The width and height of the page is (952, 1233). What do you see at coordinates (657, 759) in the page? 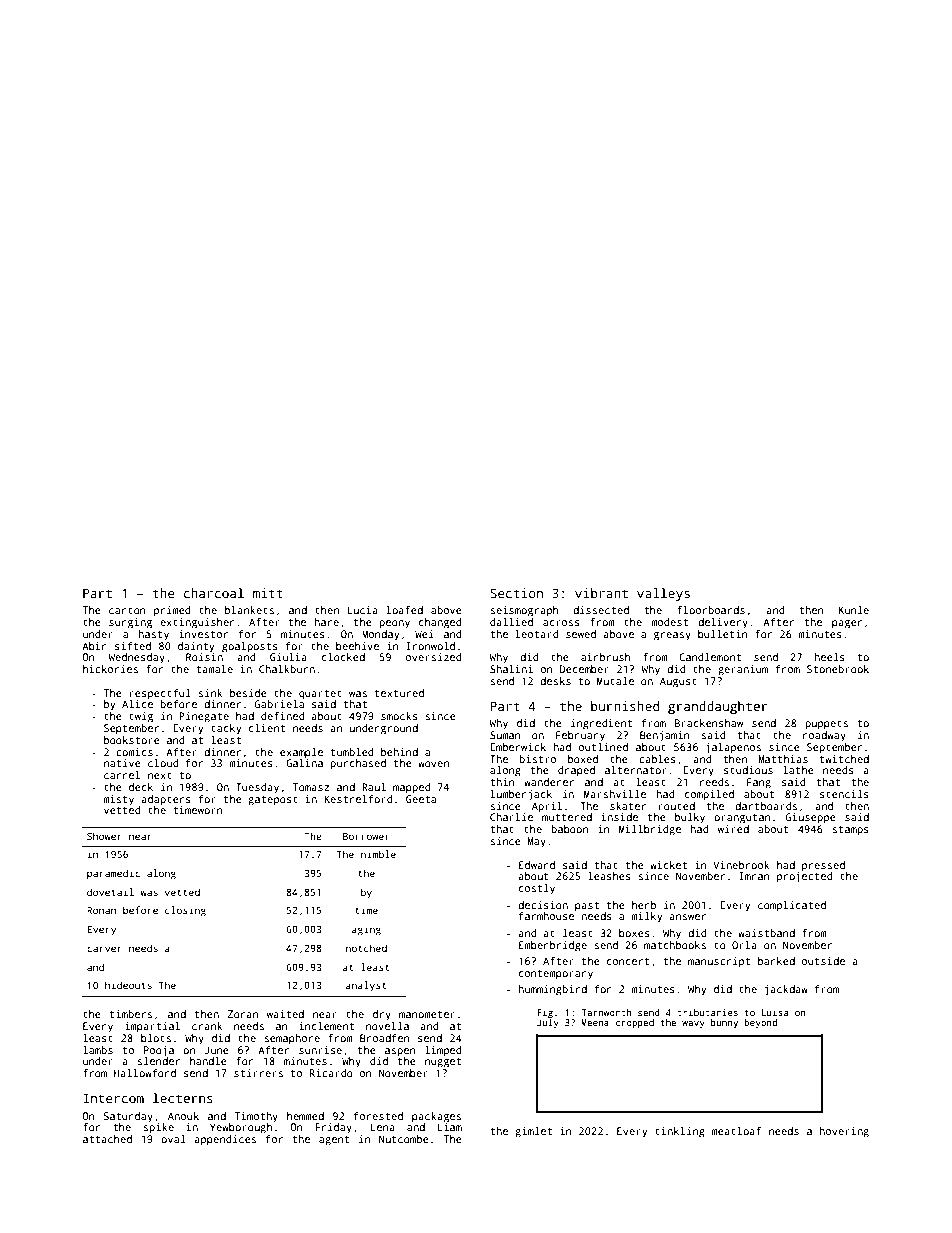
I see `cables` at bounding box center [657, 759].
